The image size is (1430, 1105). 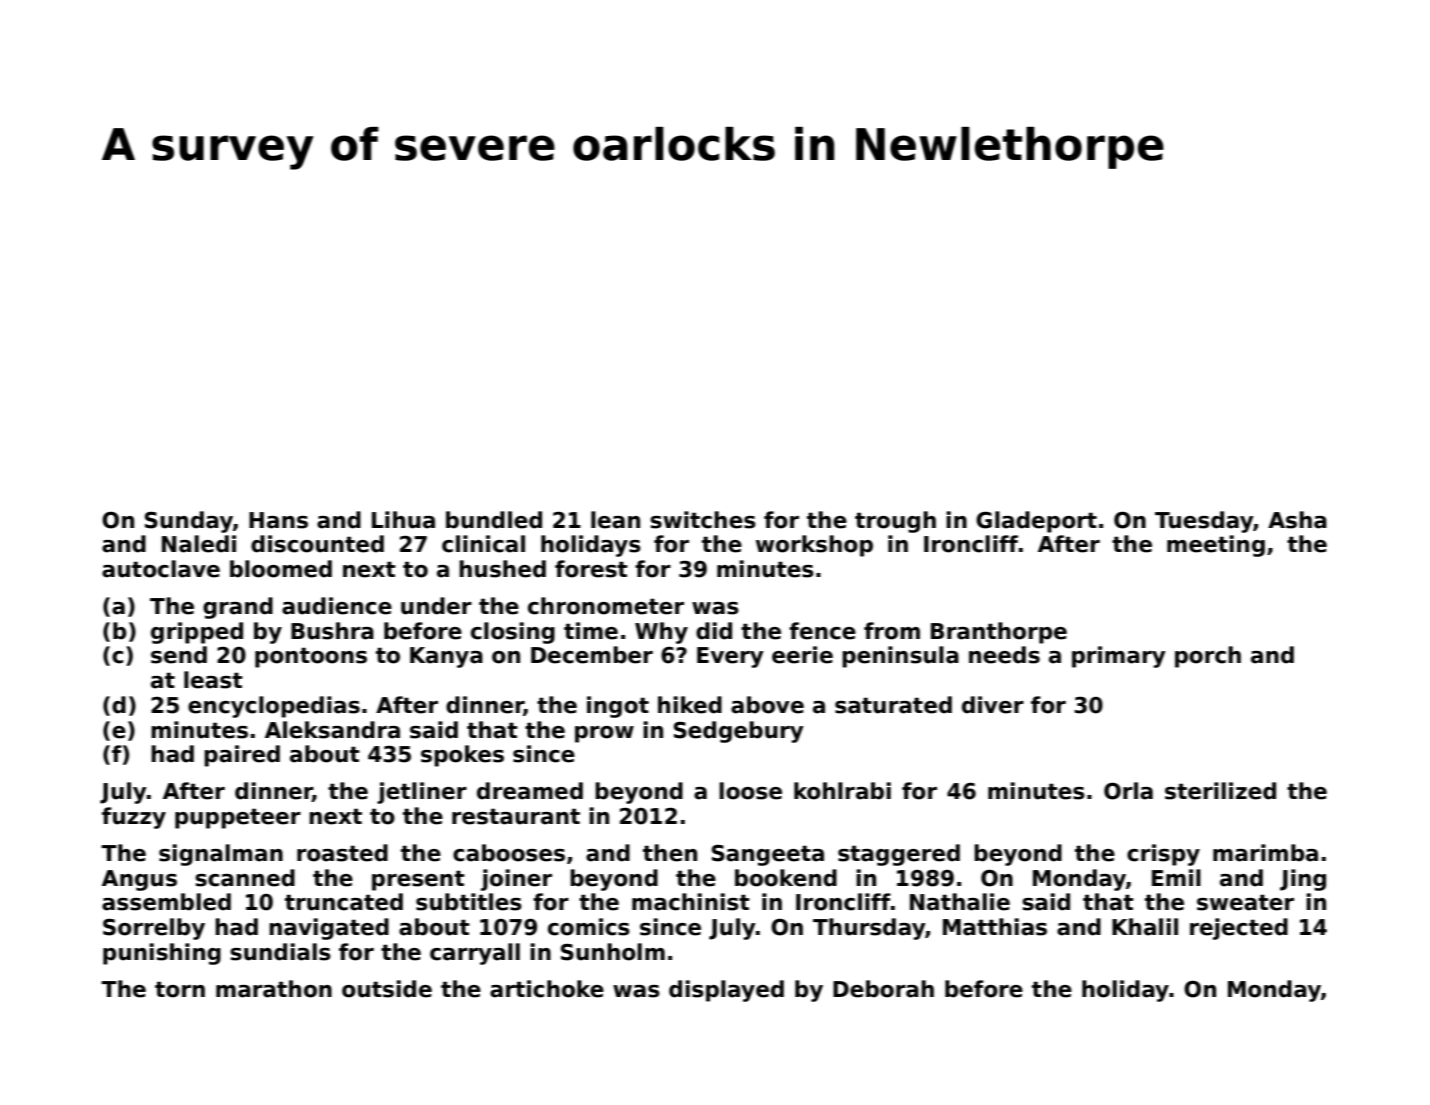 What do you see at coordinates (1220, 791) in the image?
I see `sterilized` at bounding box center [1220, 791].
